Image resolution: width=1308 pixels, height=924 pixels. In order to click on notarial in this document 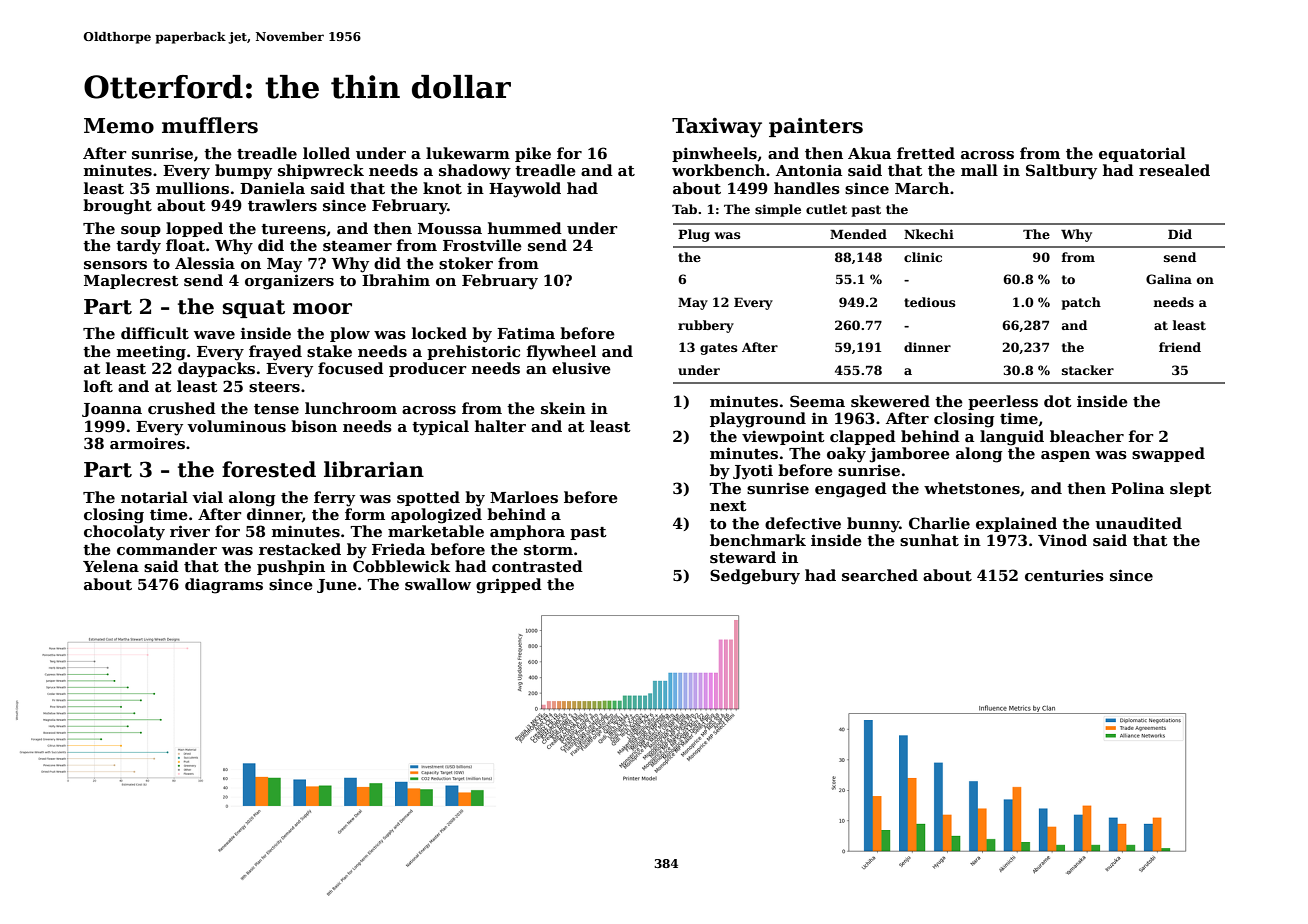, I will do `click(154, 497)`.
